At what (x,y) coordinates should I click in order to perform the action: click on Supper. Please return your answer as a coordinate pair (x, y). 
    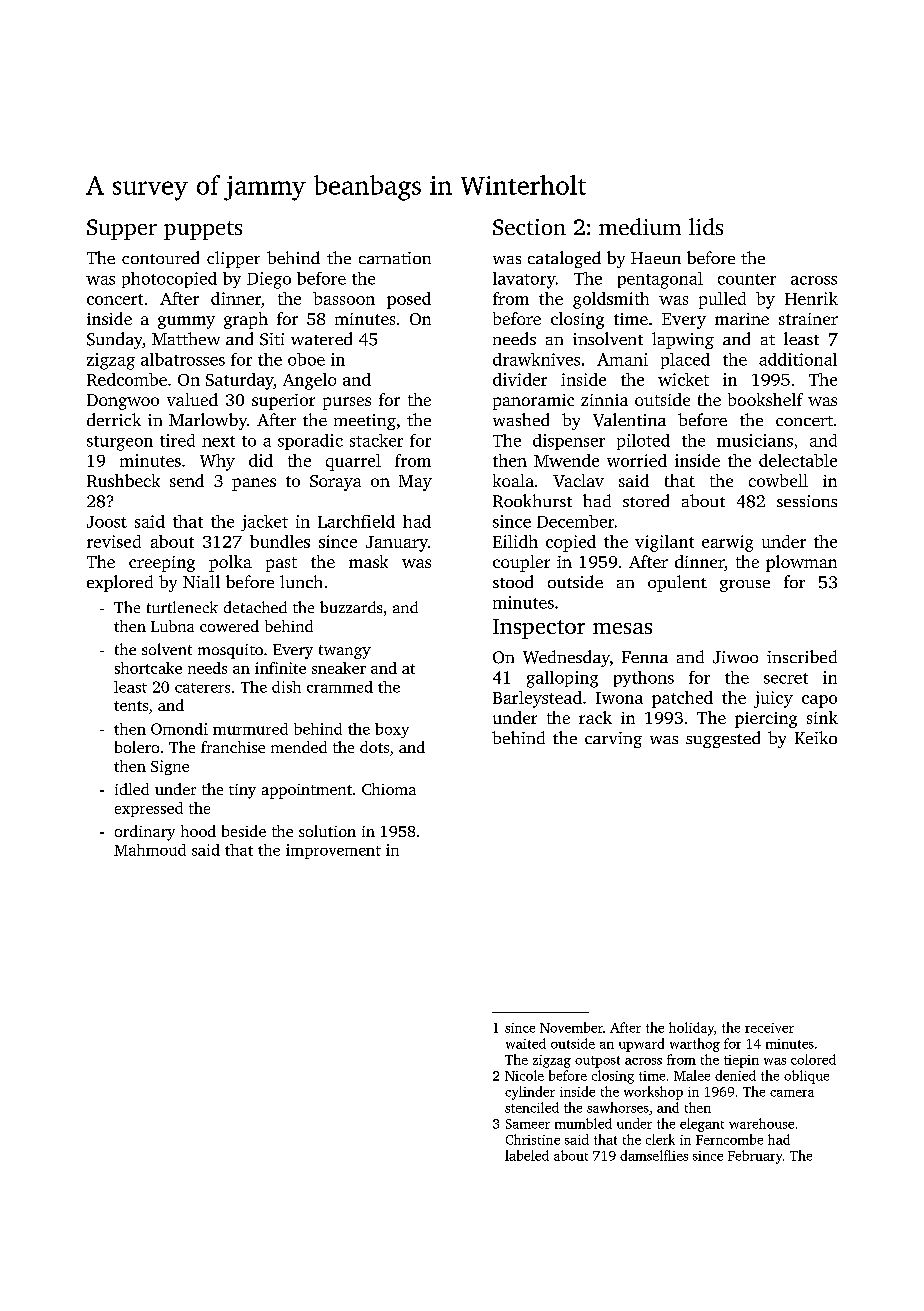
    Looking at the image, I should click on (122, 229).
